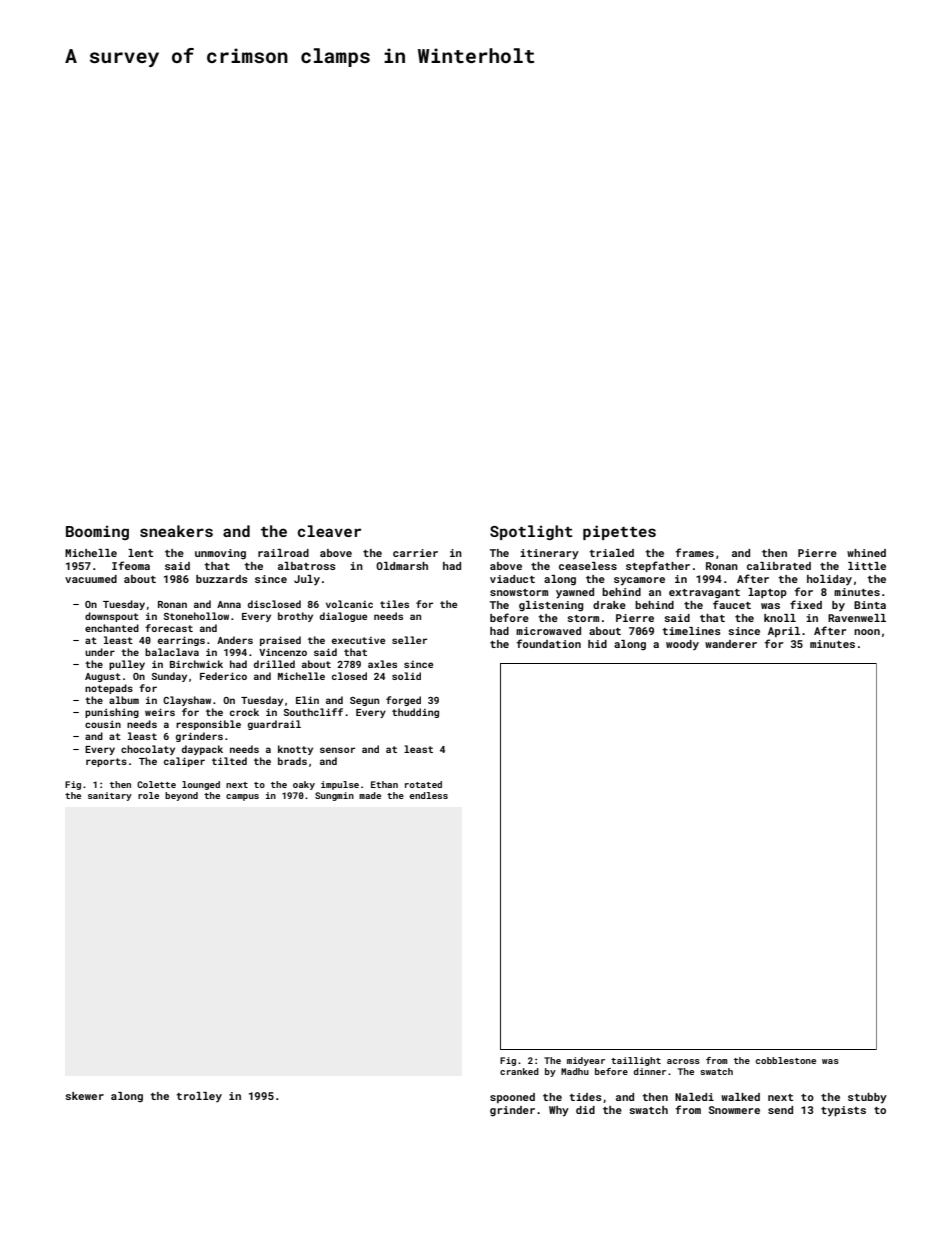  I want to click on pipettes, so click(619, 532).
